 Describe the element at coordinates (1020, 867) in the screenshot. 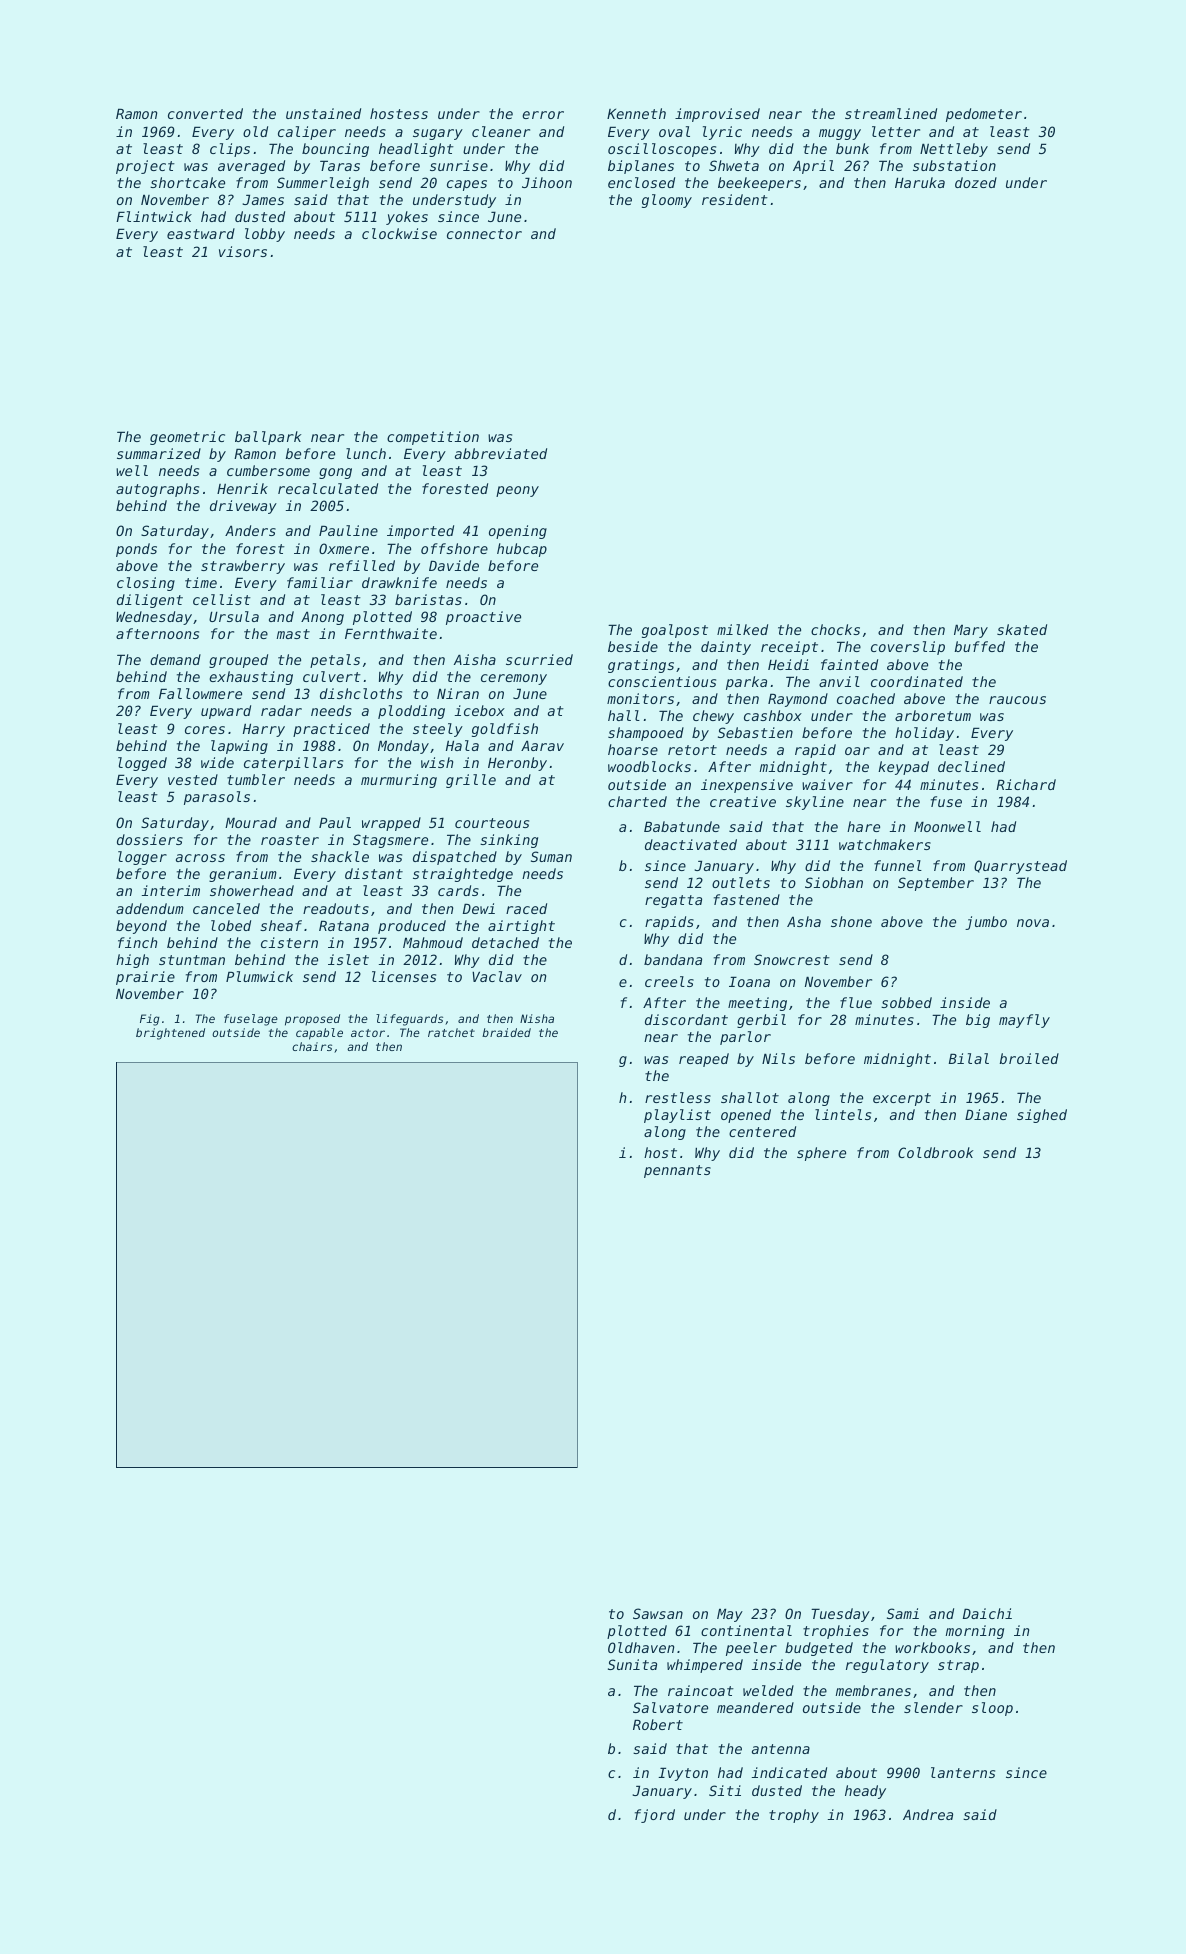

I see `Quarrystead` at that location.
